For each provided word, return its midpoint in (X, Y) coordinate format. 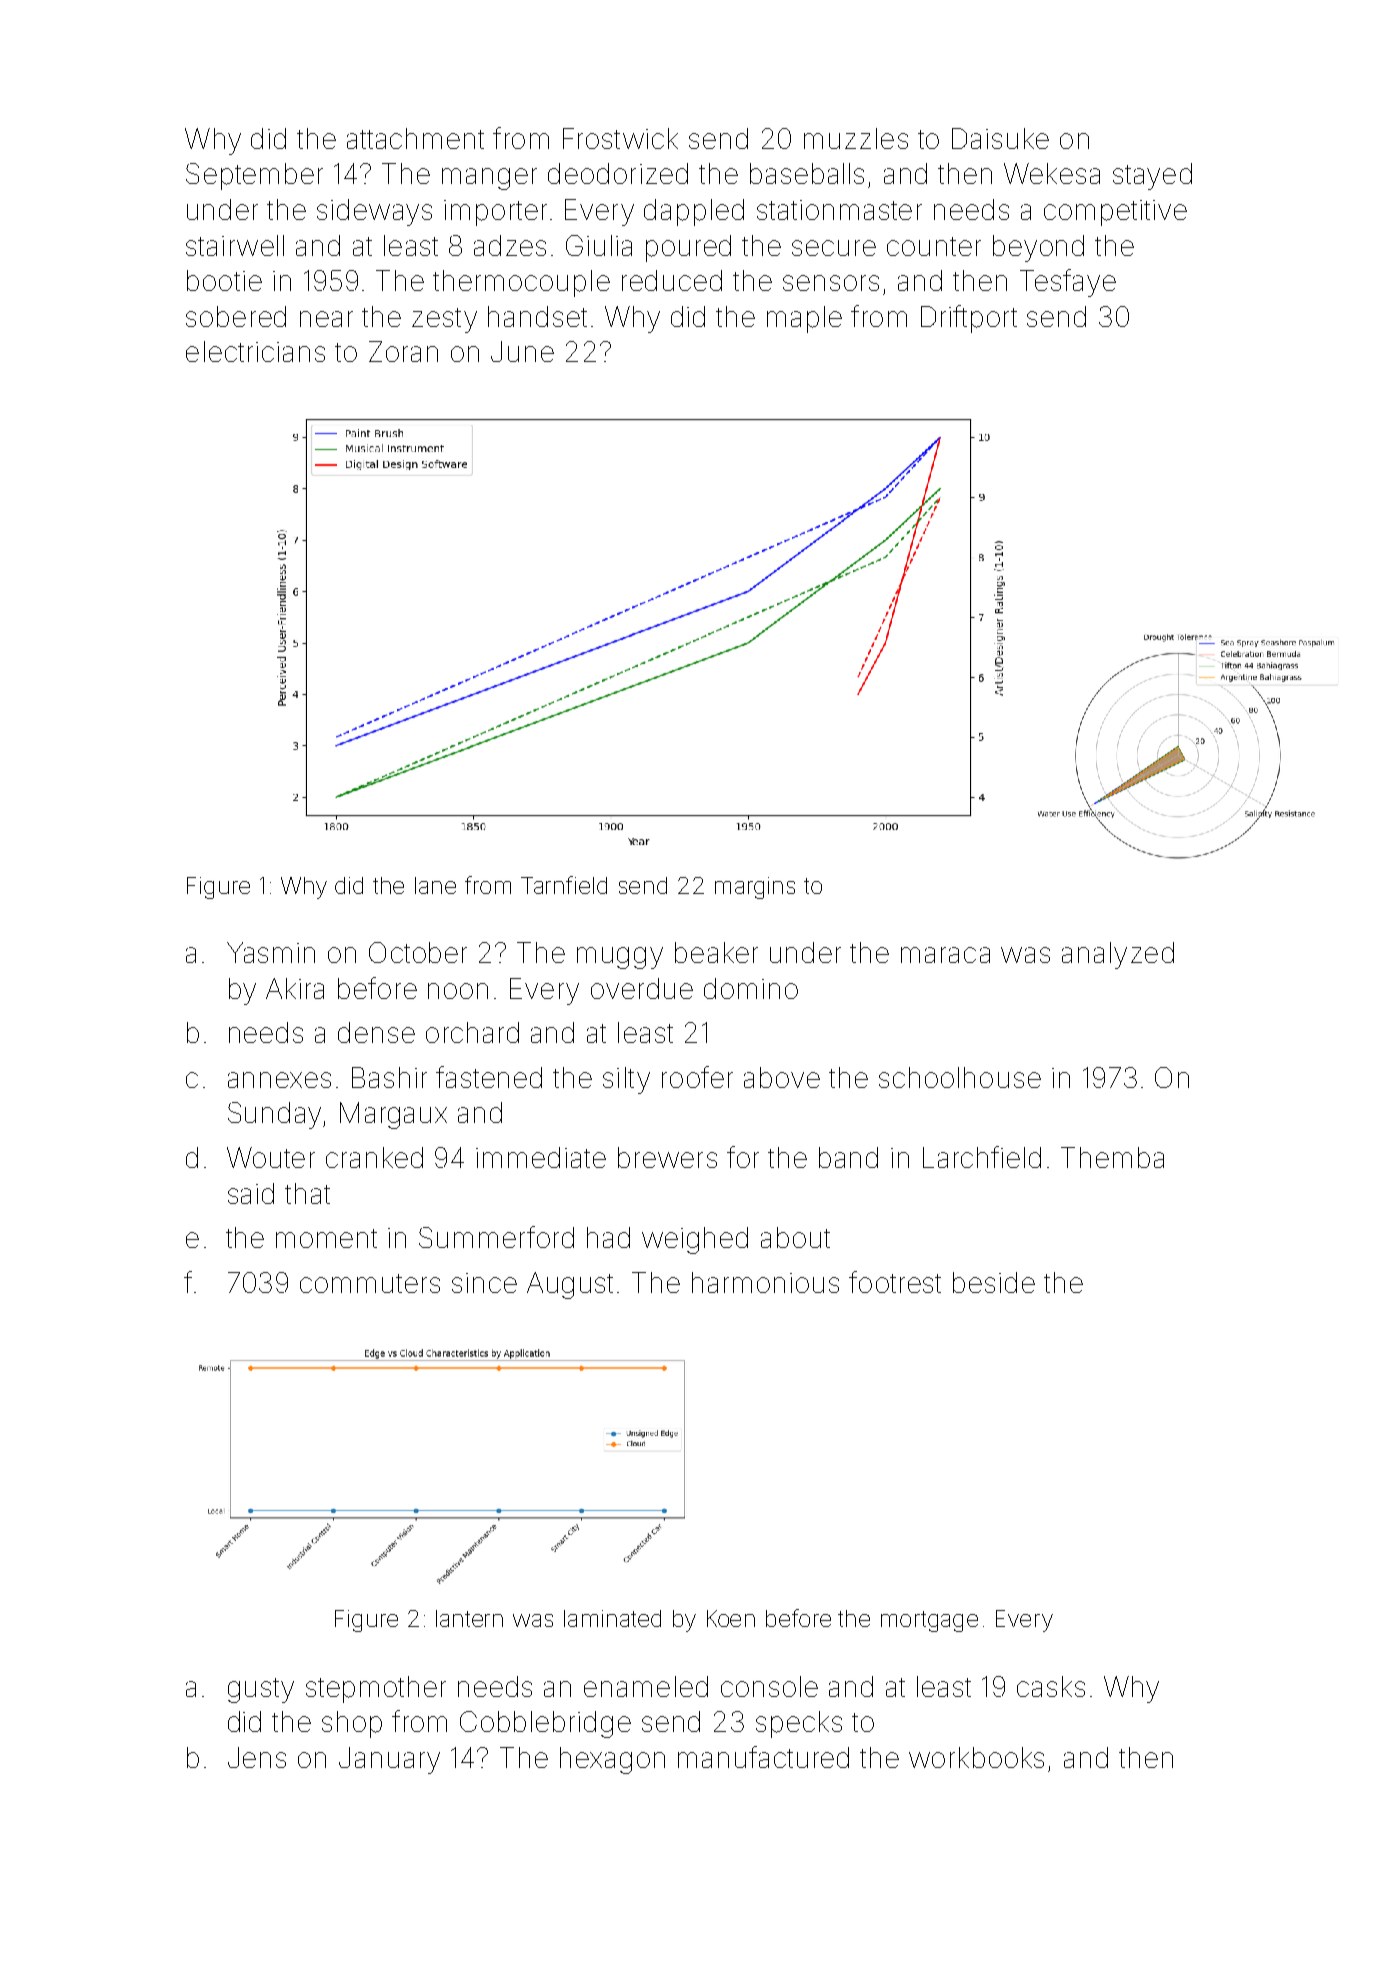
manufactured (763, 1757)
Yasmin (271, 952)
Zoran (403, 351)
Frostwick (620, 138)
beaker (716, 952)
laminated (612, 1618)
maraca (945, 955)
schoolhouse (960, 1077)
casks (1051, 1686)
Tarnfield (564, 885)
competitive (1115, 213)
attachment (415, 138)
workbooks (976, 1757)
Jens (257, 1757)
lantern (469, 1618)
